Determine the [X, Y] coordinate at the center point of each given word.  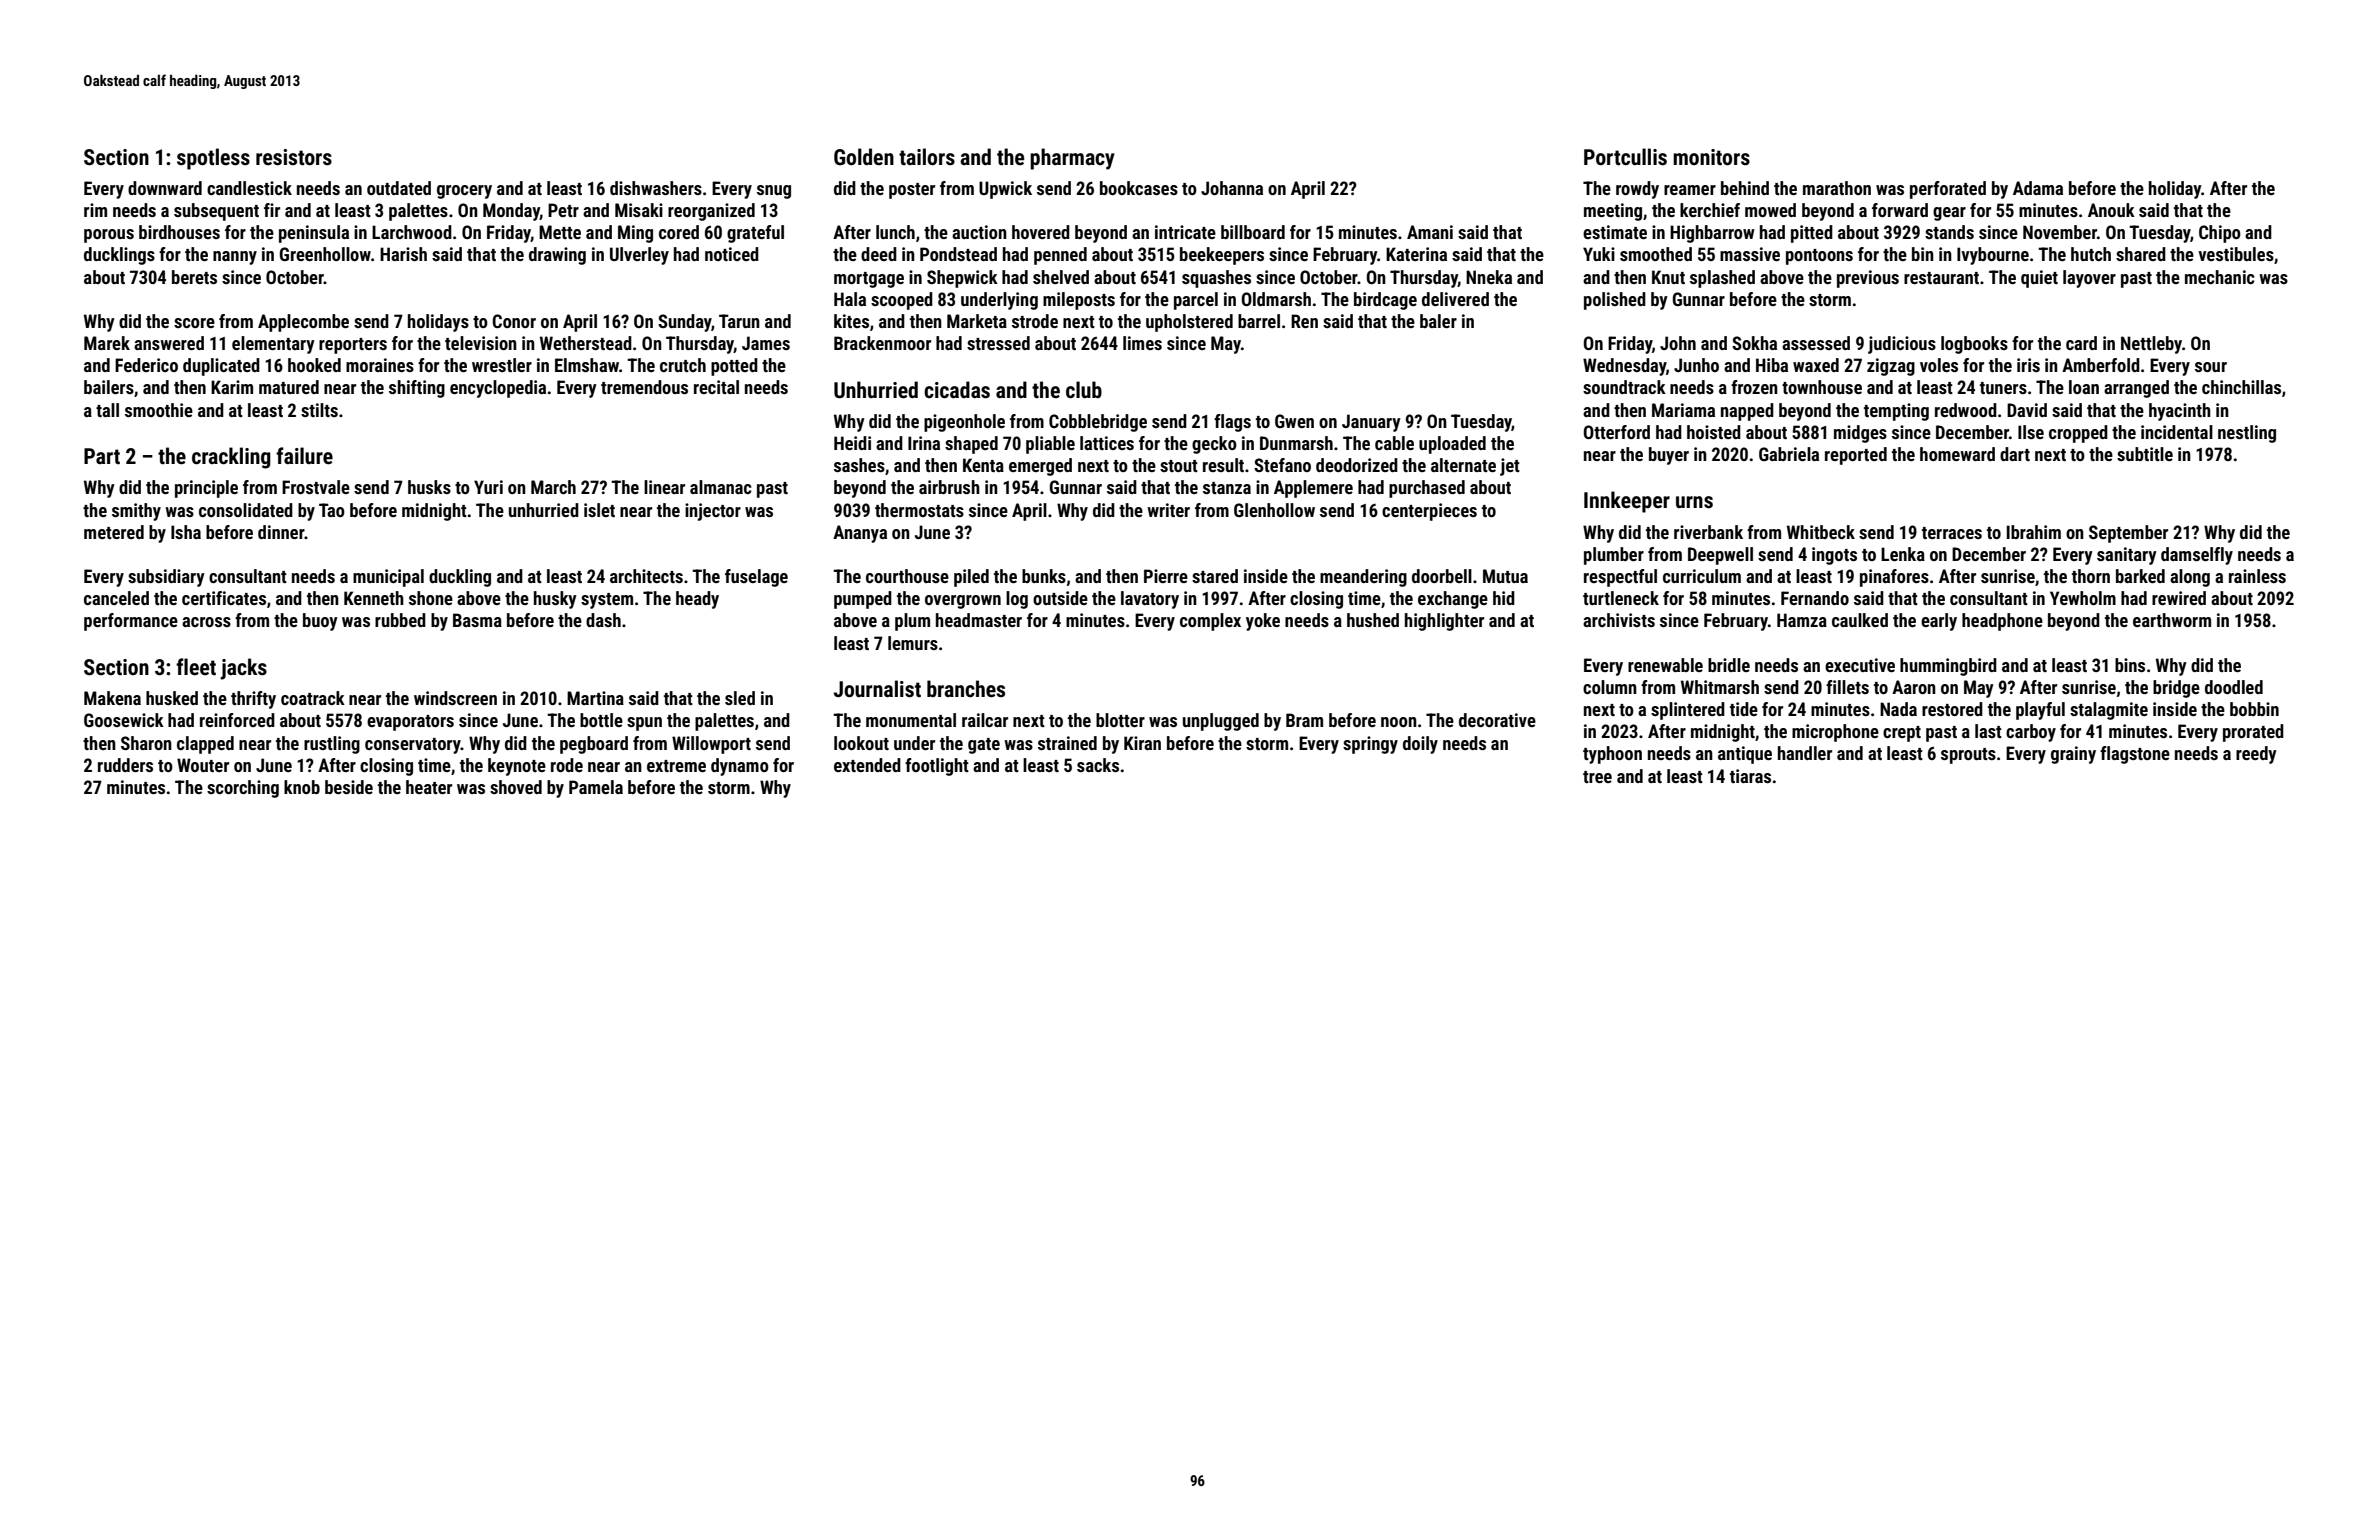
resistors [294, 157]
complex [1210, 622]
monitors [1711, 157]
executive [1860, 665]
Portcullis [1625, 157]
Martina [595, 698]
